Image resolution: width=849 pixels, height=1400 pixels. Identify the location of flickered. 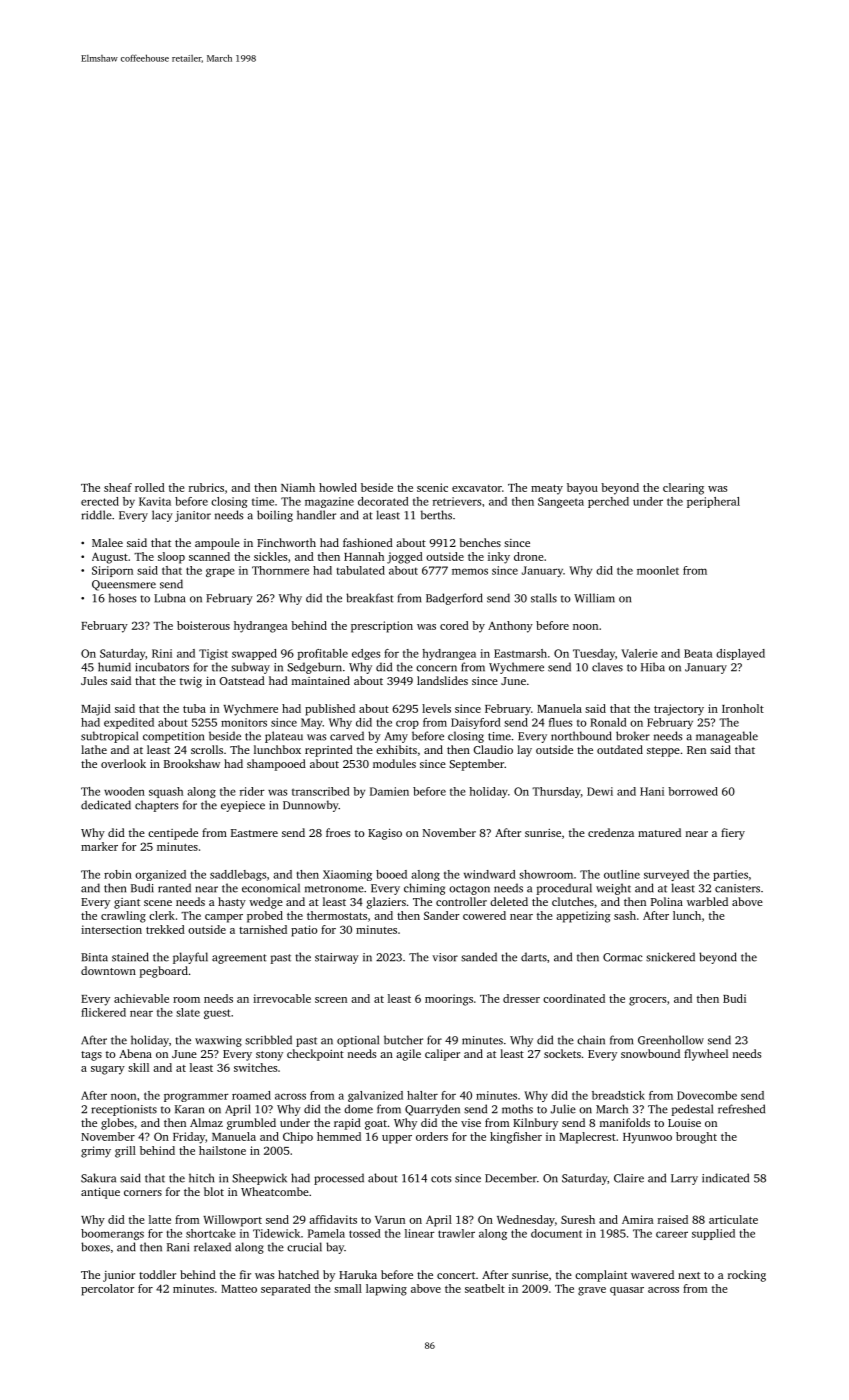
(103, 1012).
